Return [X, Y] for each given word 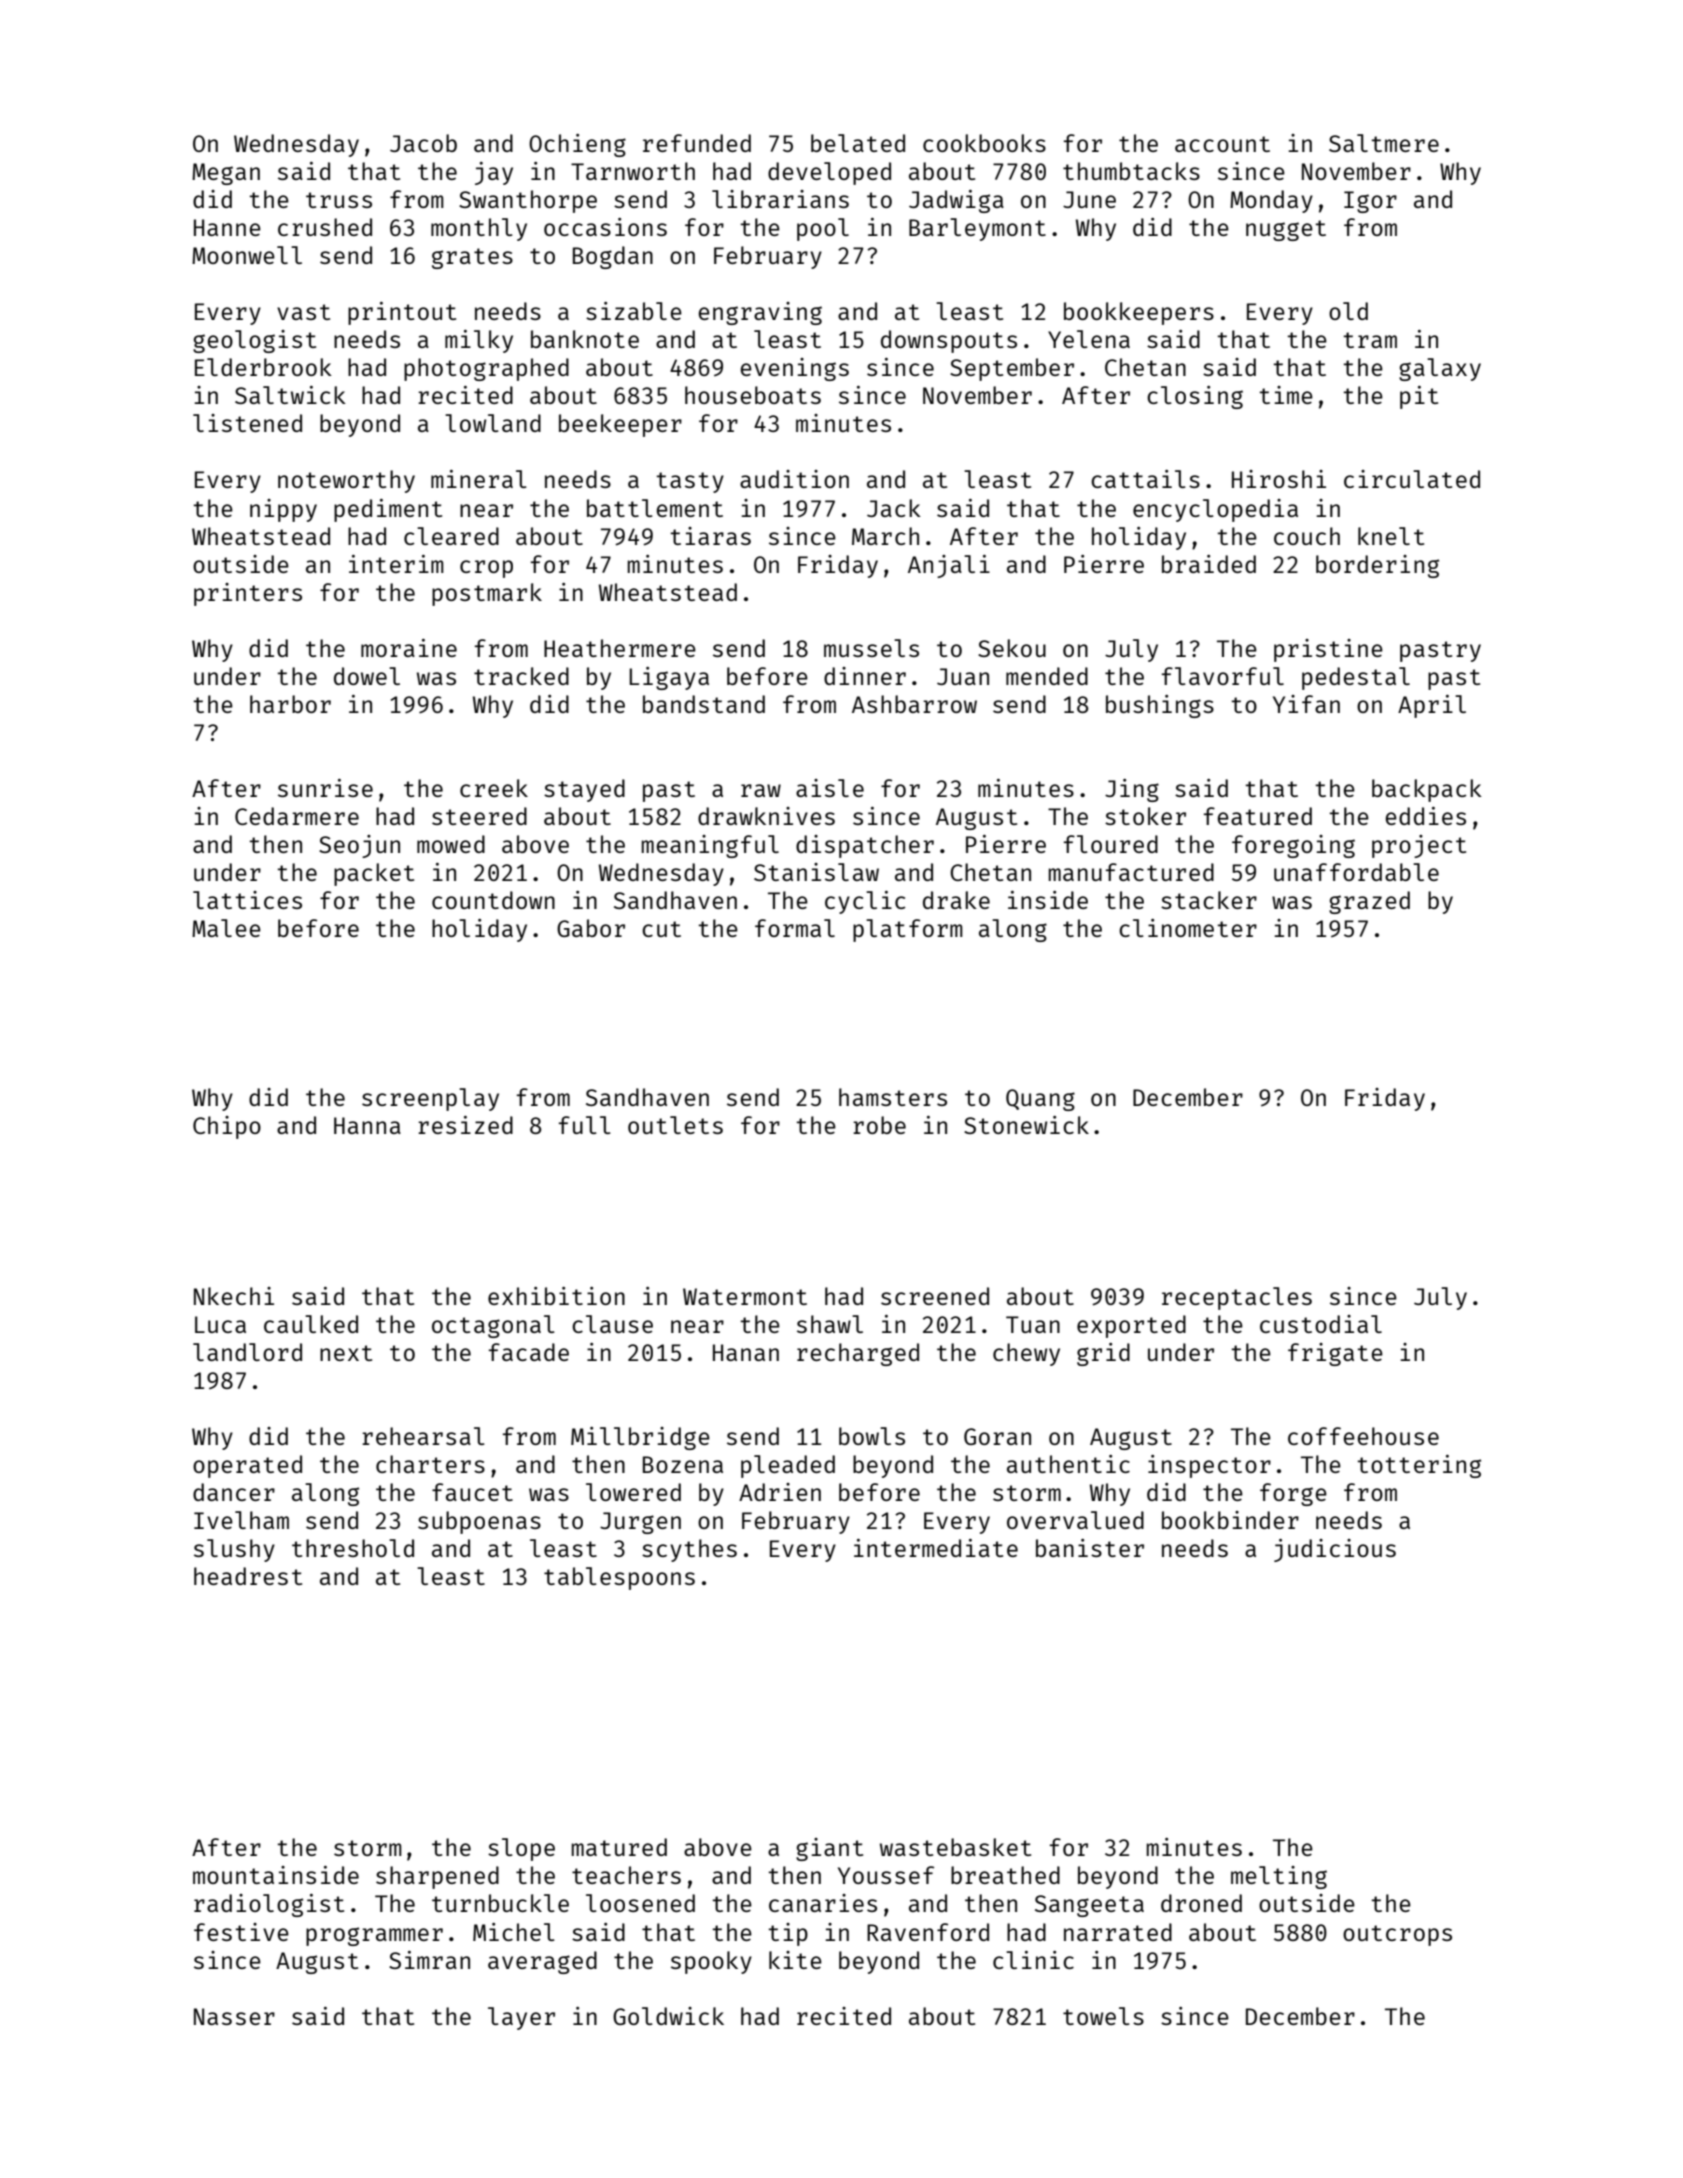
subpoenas [479, 1522]
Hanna [367, 1125]
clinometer [1188, 928]
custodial [1321, 1324]
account [1222, 144]
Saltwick [290, 395]
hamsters [893, 1097]
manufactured [1131, 872]
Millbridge [640, 1438]
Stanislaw [816, 872]
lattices [247, 900]
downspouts [949, 341]
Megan [226, 174]
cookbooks [984, 143]
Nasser [234, 2016]
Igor [1370, 202]
